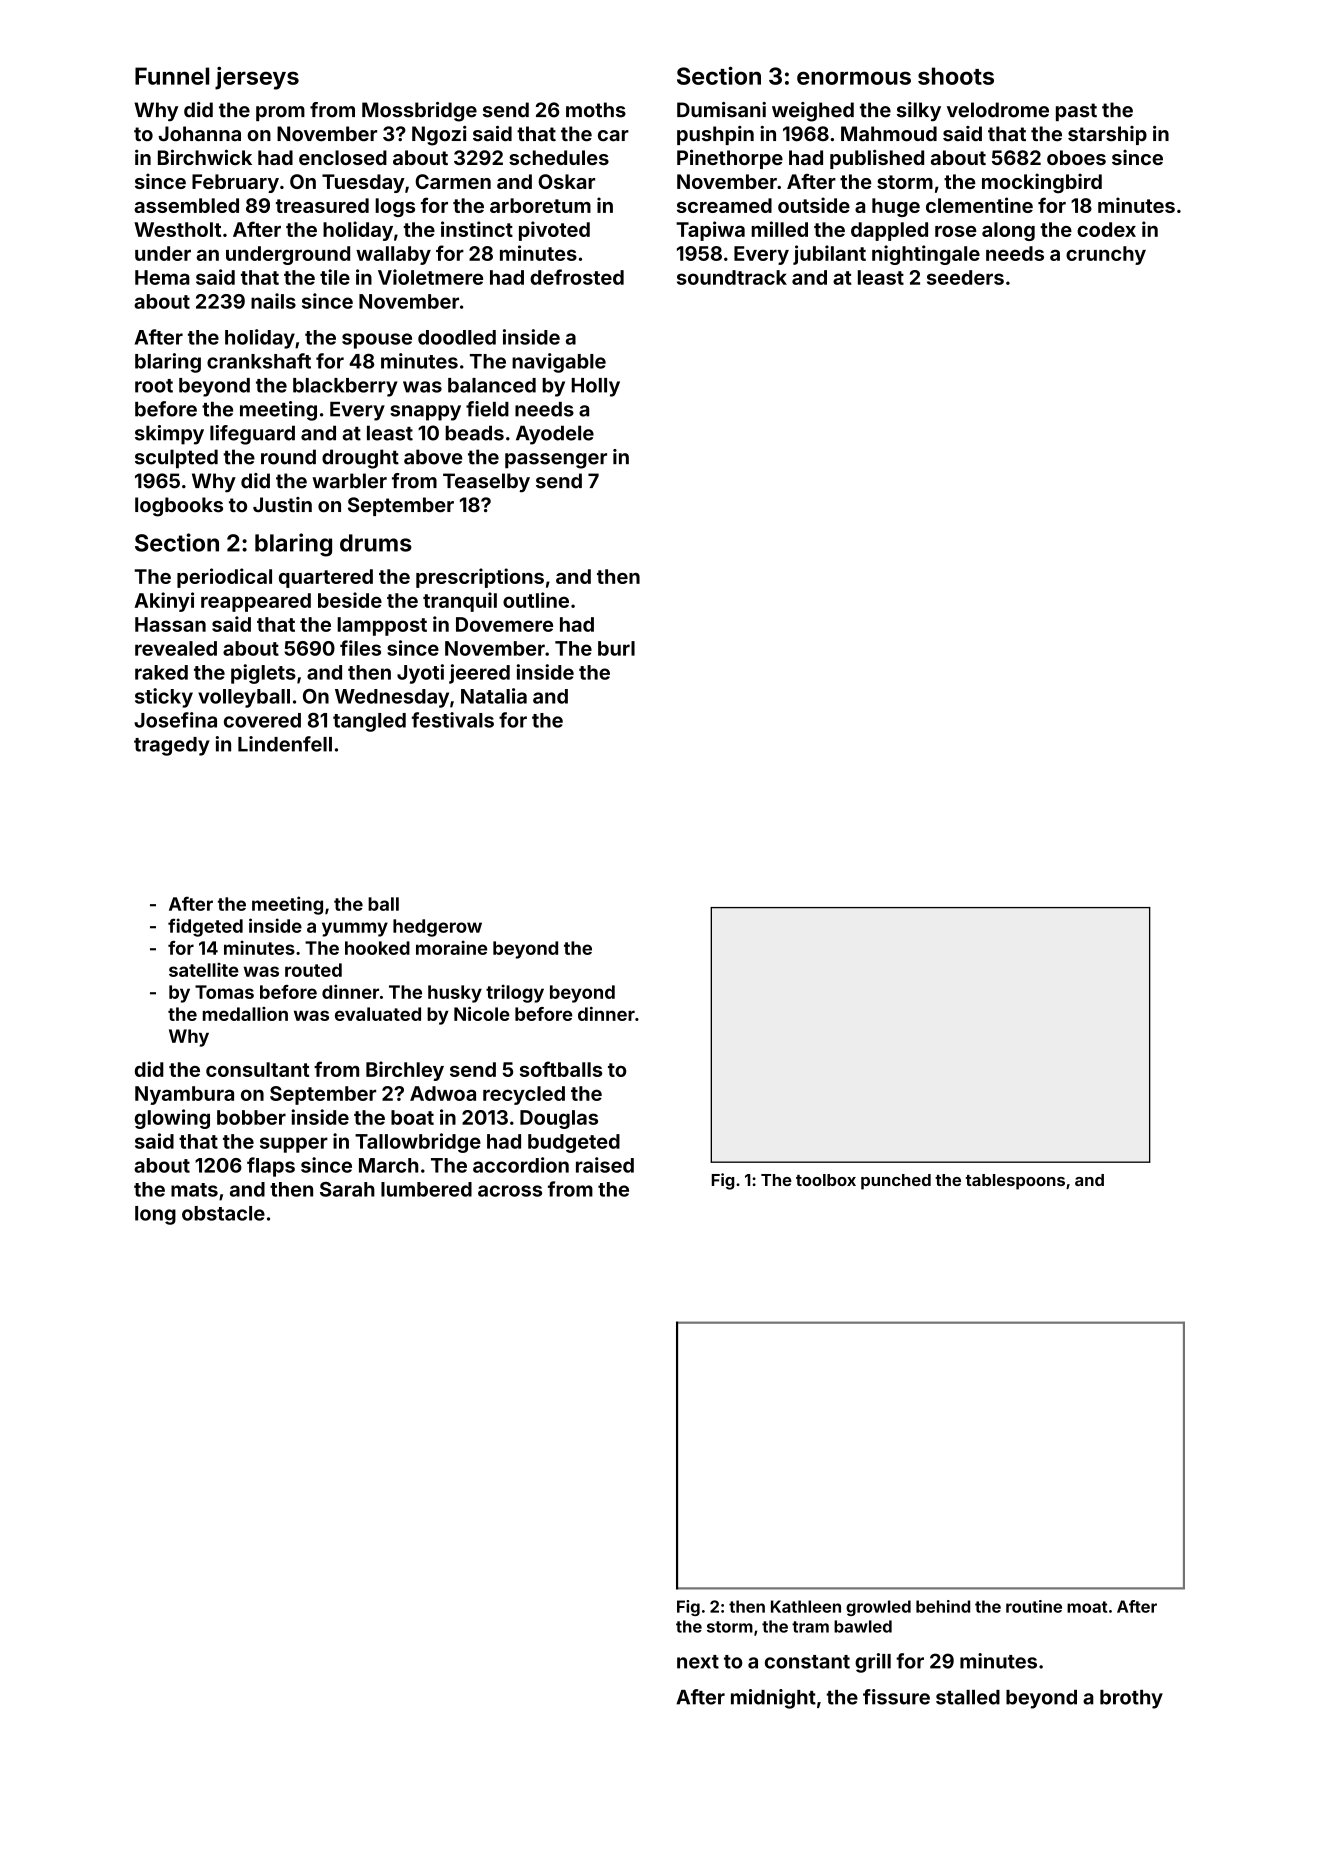 The width and height of the screenshot is (1319, 1866). I want to click on moths, so click(596, 110).
